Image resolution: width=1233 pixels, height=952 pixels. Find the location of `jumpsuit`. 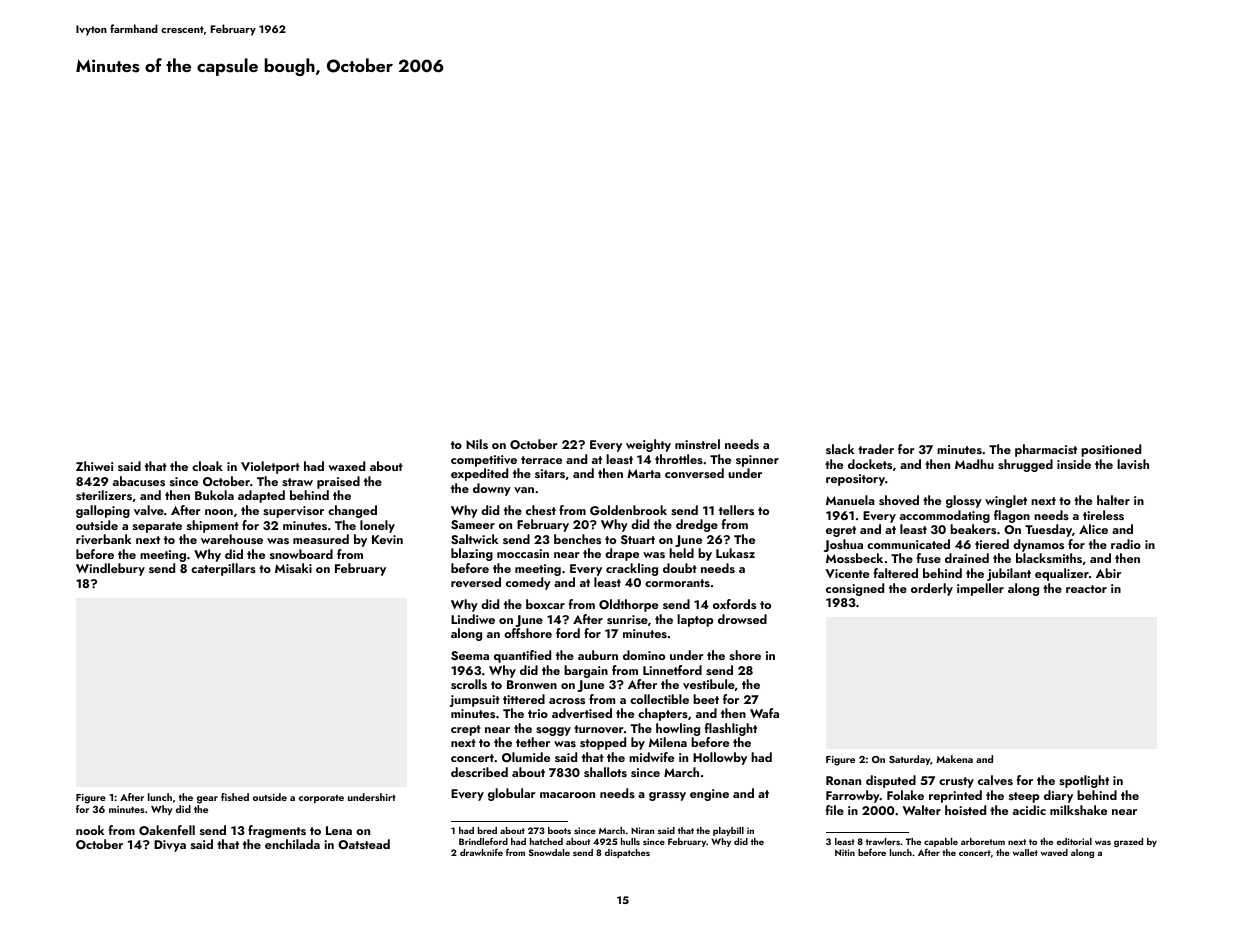

jumpsuit is located at coordinates (475, 701).
